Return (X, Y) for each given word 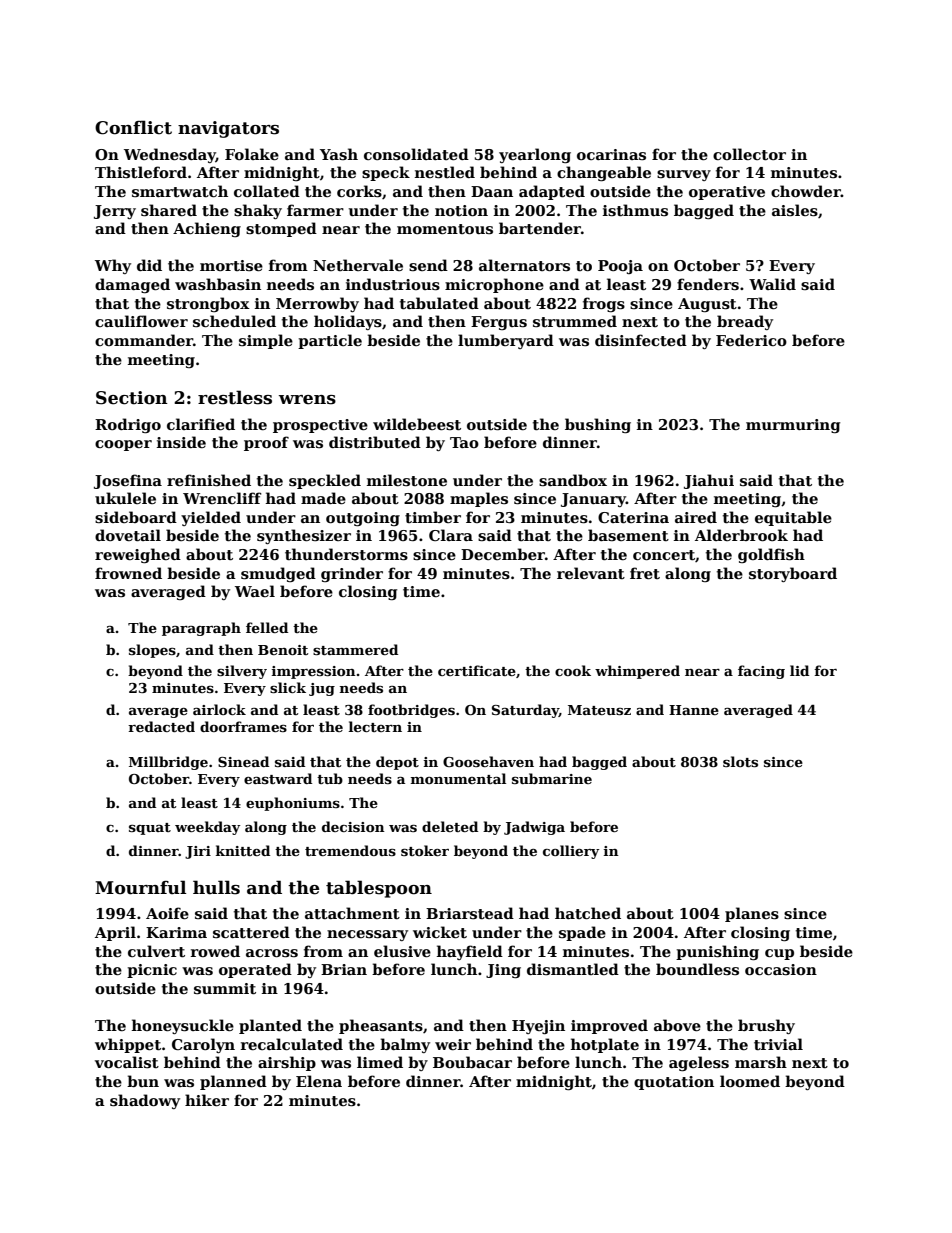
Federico (751, 340)
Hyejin (538, 1027)
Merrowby (317, 304)
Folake (252, 154)
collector (749, 154)
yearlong (535, 155)
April (115, 933)
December (503, 554)
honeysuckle (183, 1026)
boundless (697, 969)
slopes (152, 651)
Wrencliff (222, 498)
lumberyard (506, 341)
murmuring (793, 426)
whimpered (637, 672)
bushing (598, 425)
